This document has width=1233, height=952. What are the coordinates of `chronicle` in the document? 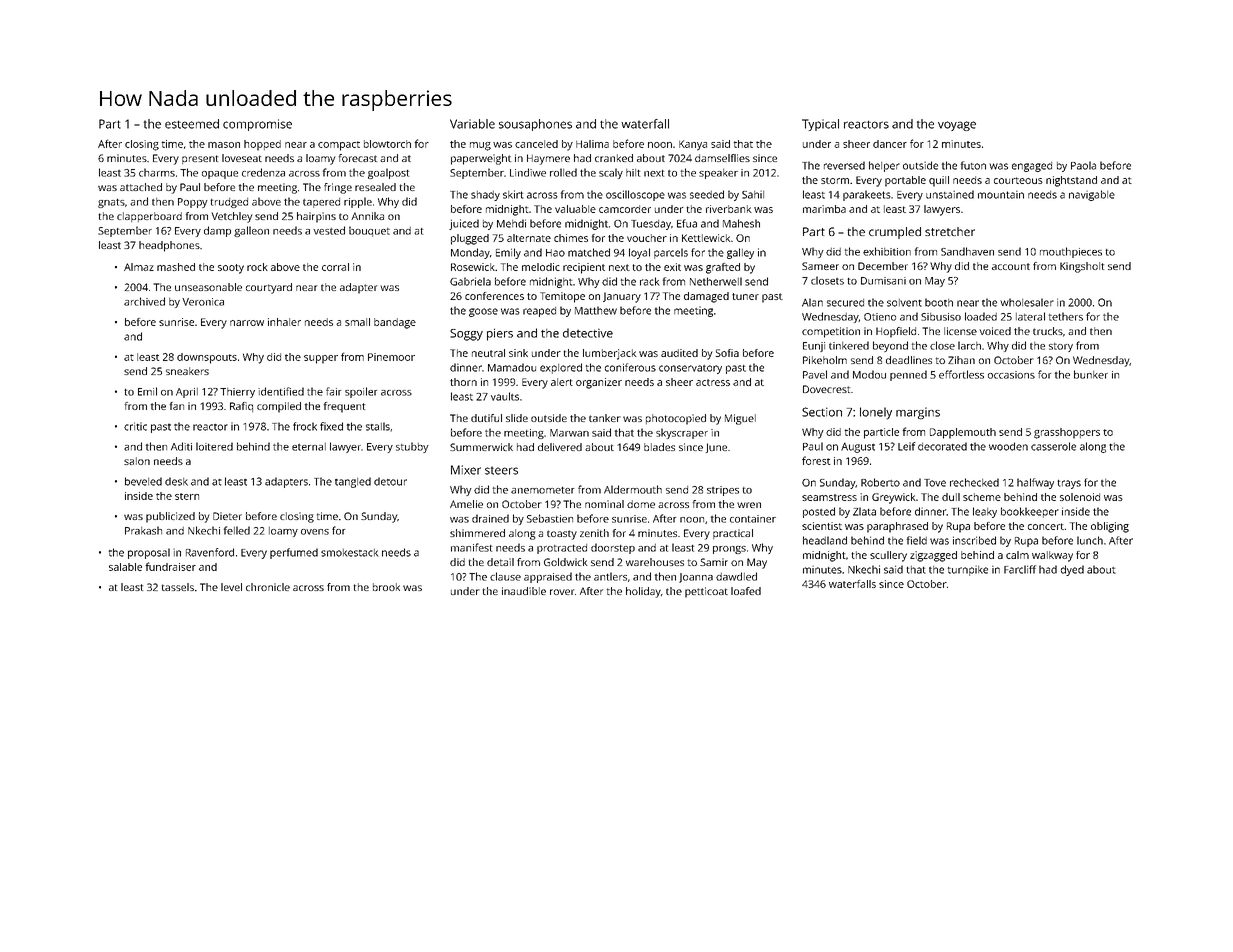 It's located at (268, 587).
